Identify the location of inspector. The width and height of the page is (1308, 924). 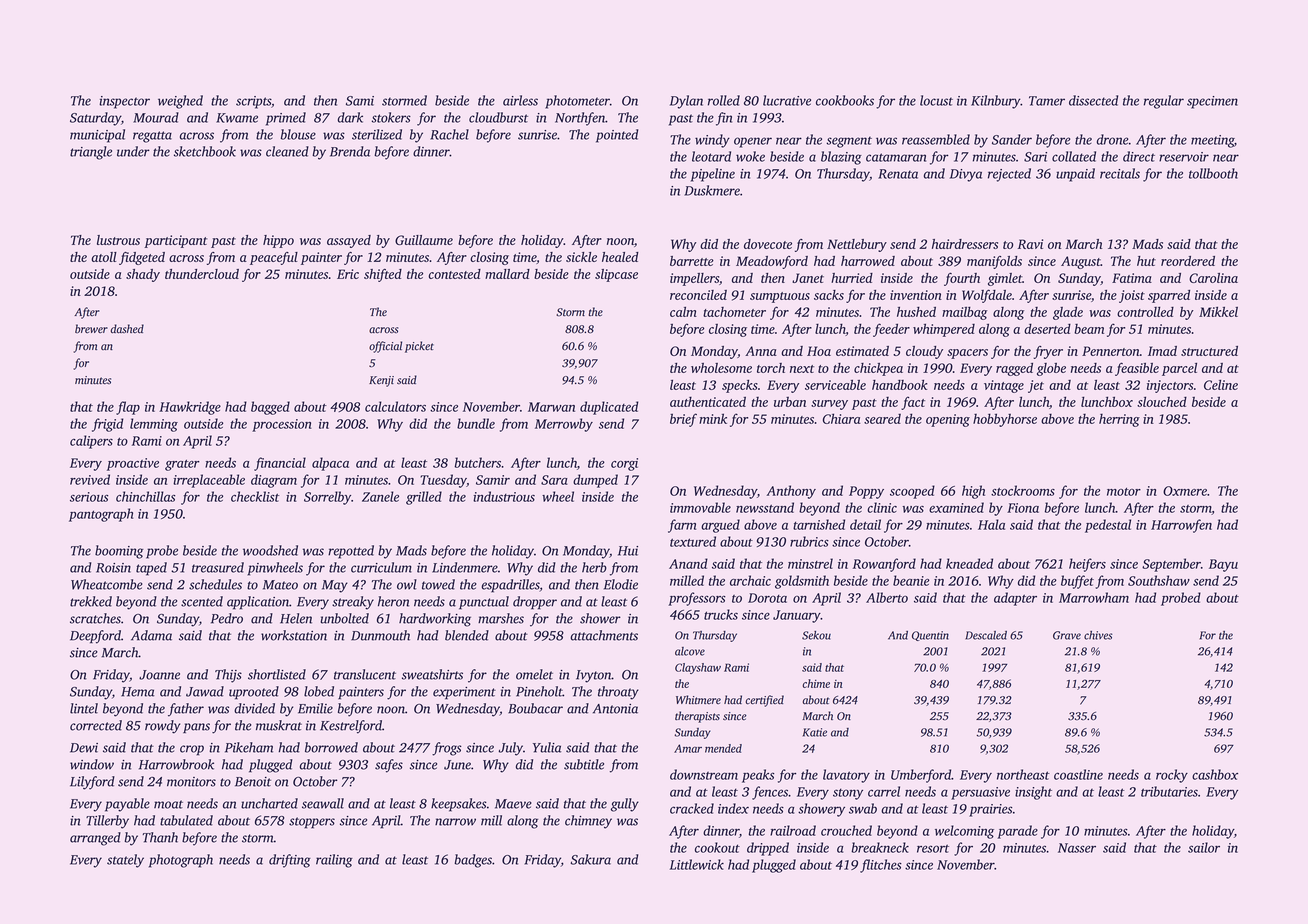
(124, 102).
